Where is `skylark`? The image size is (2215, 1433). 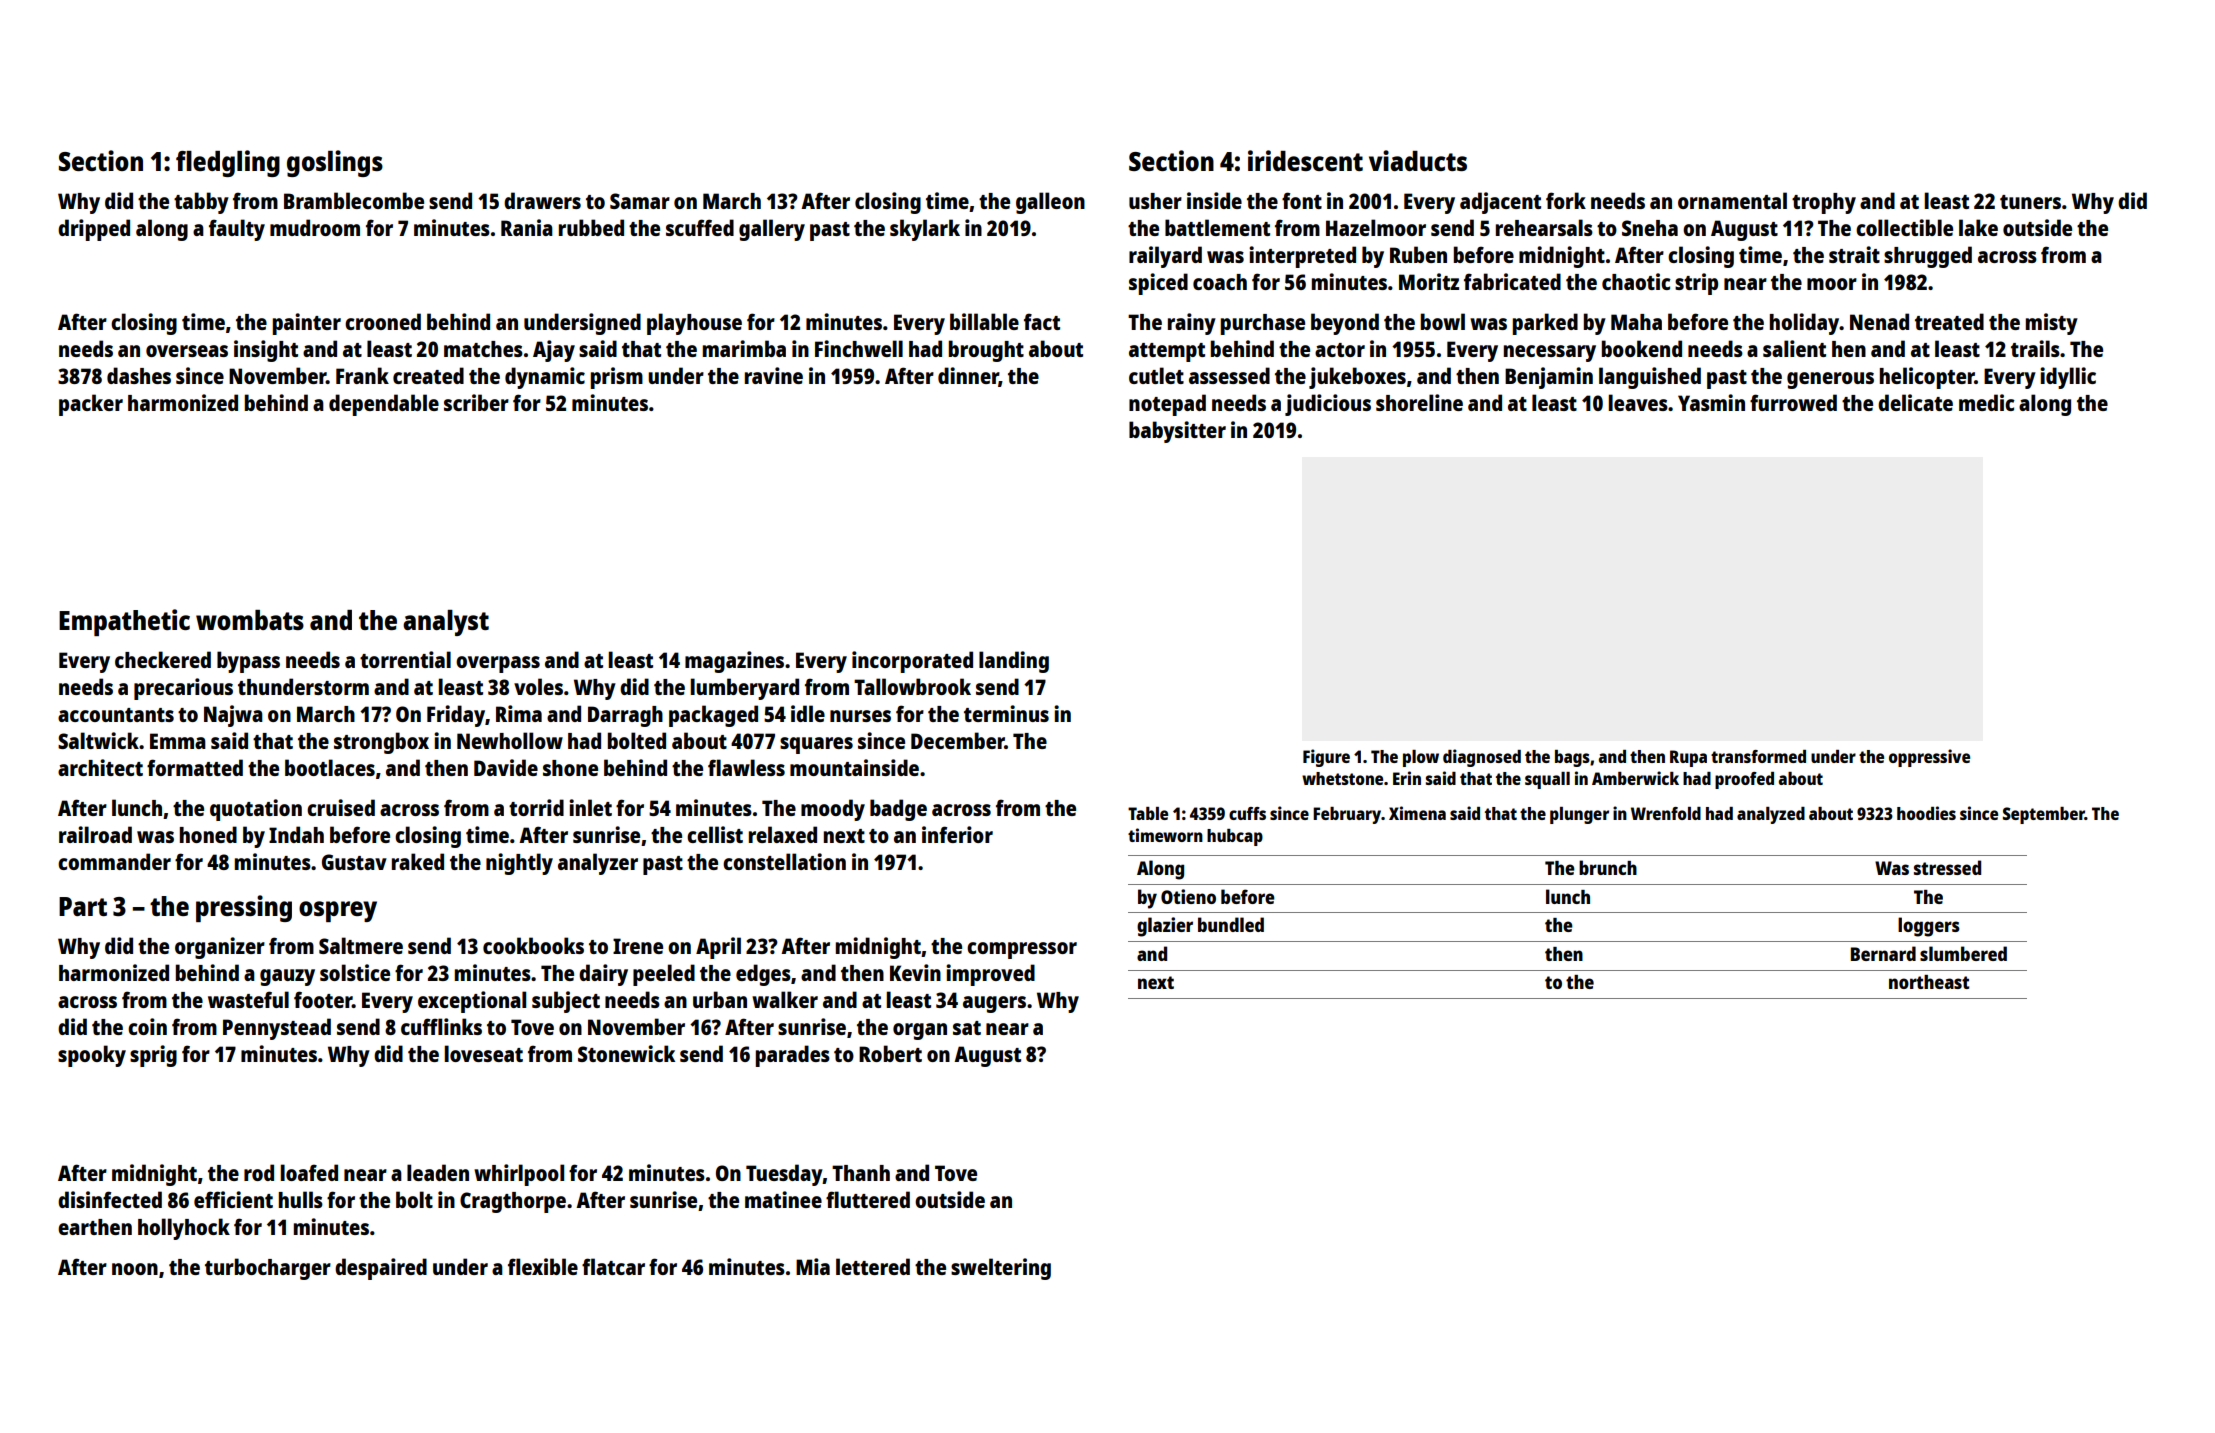
skylark is located at coordinates (925, 230).
